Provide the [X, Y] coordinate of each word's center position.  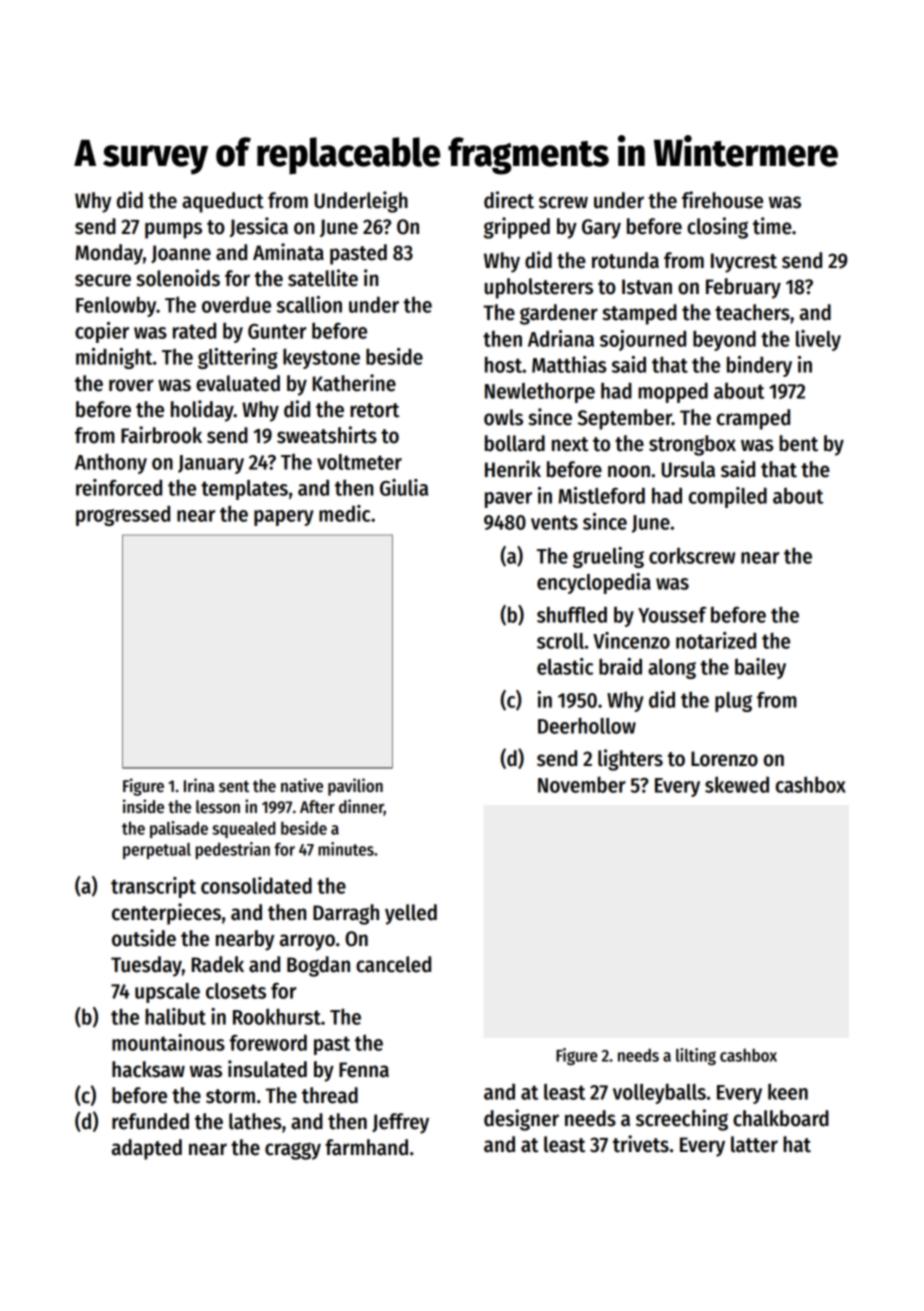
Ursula [688, 469]
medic [344, 513]
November [582, 784]
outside [144, 938]
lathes [255, 1121]
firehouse [722, 200]
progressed [123, 515]
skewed [737, 784]
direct [509, 200]
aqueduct [223, 202]
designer [521, 1120]
